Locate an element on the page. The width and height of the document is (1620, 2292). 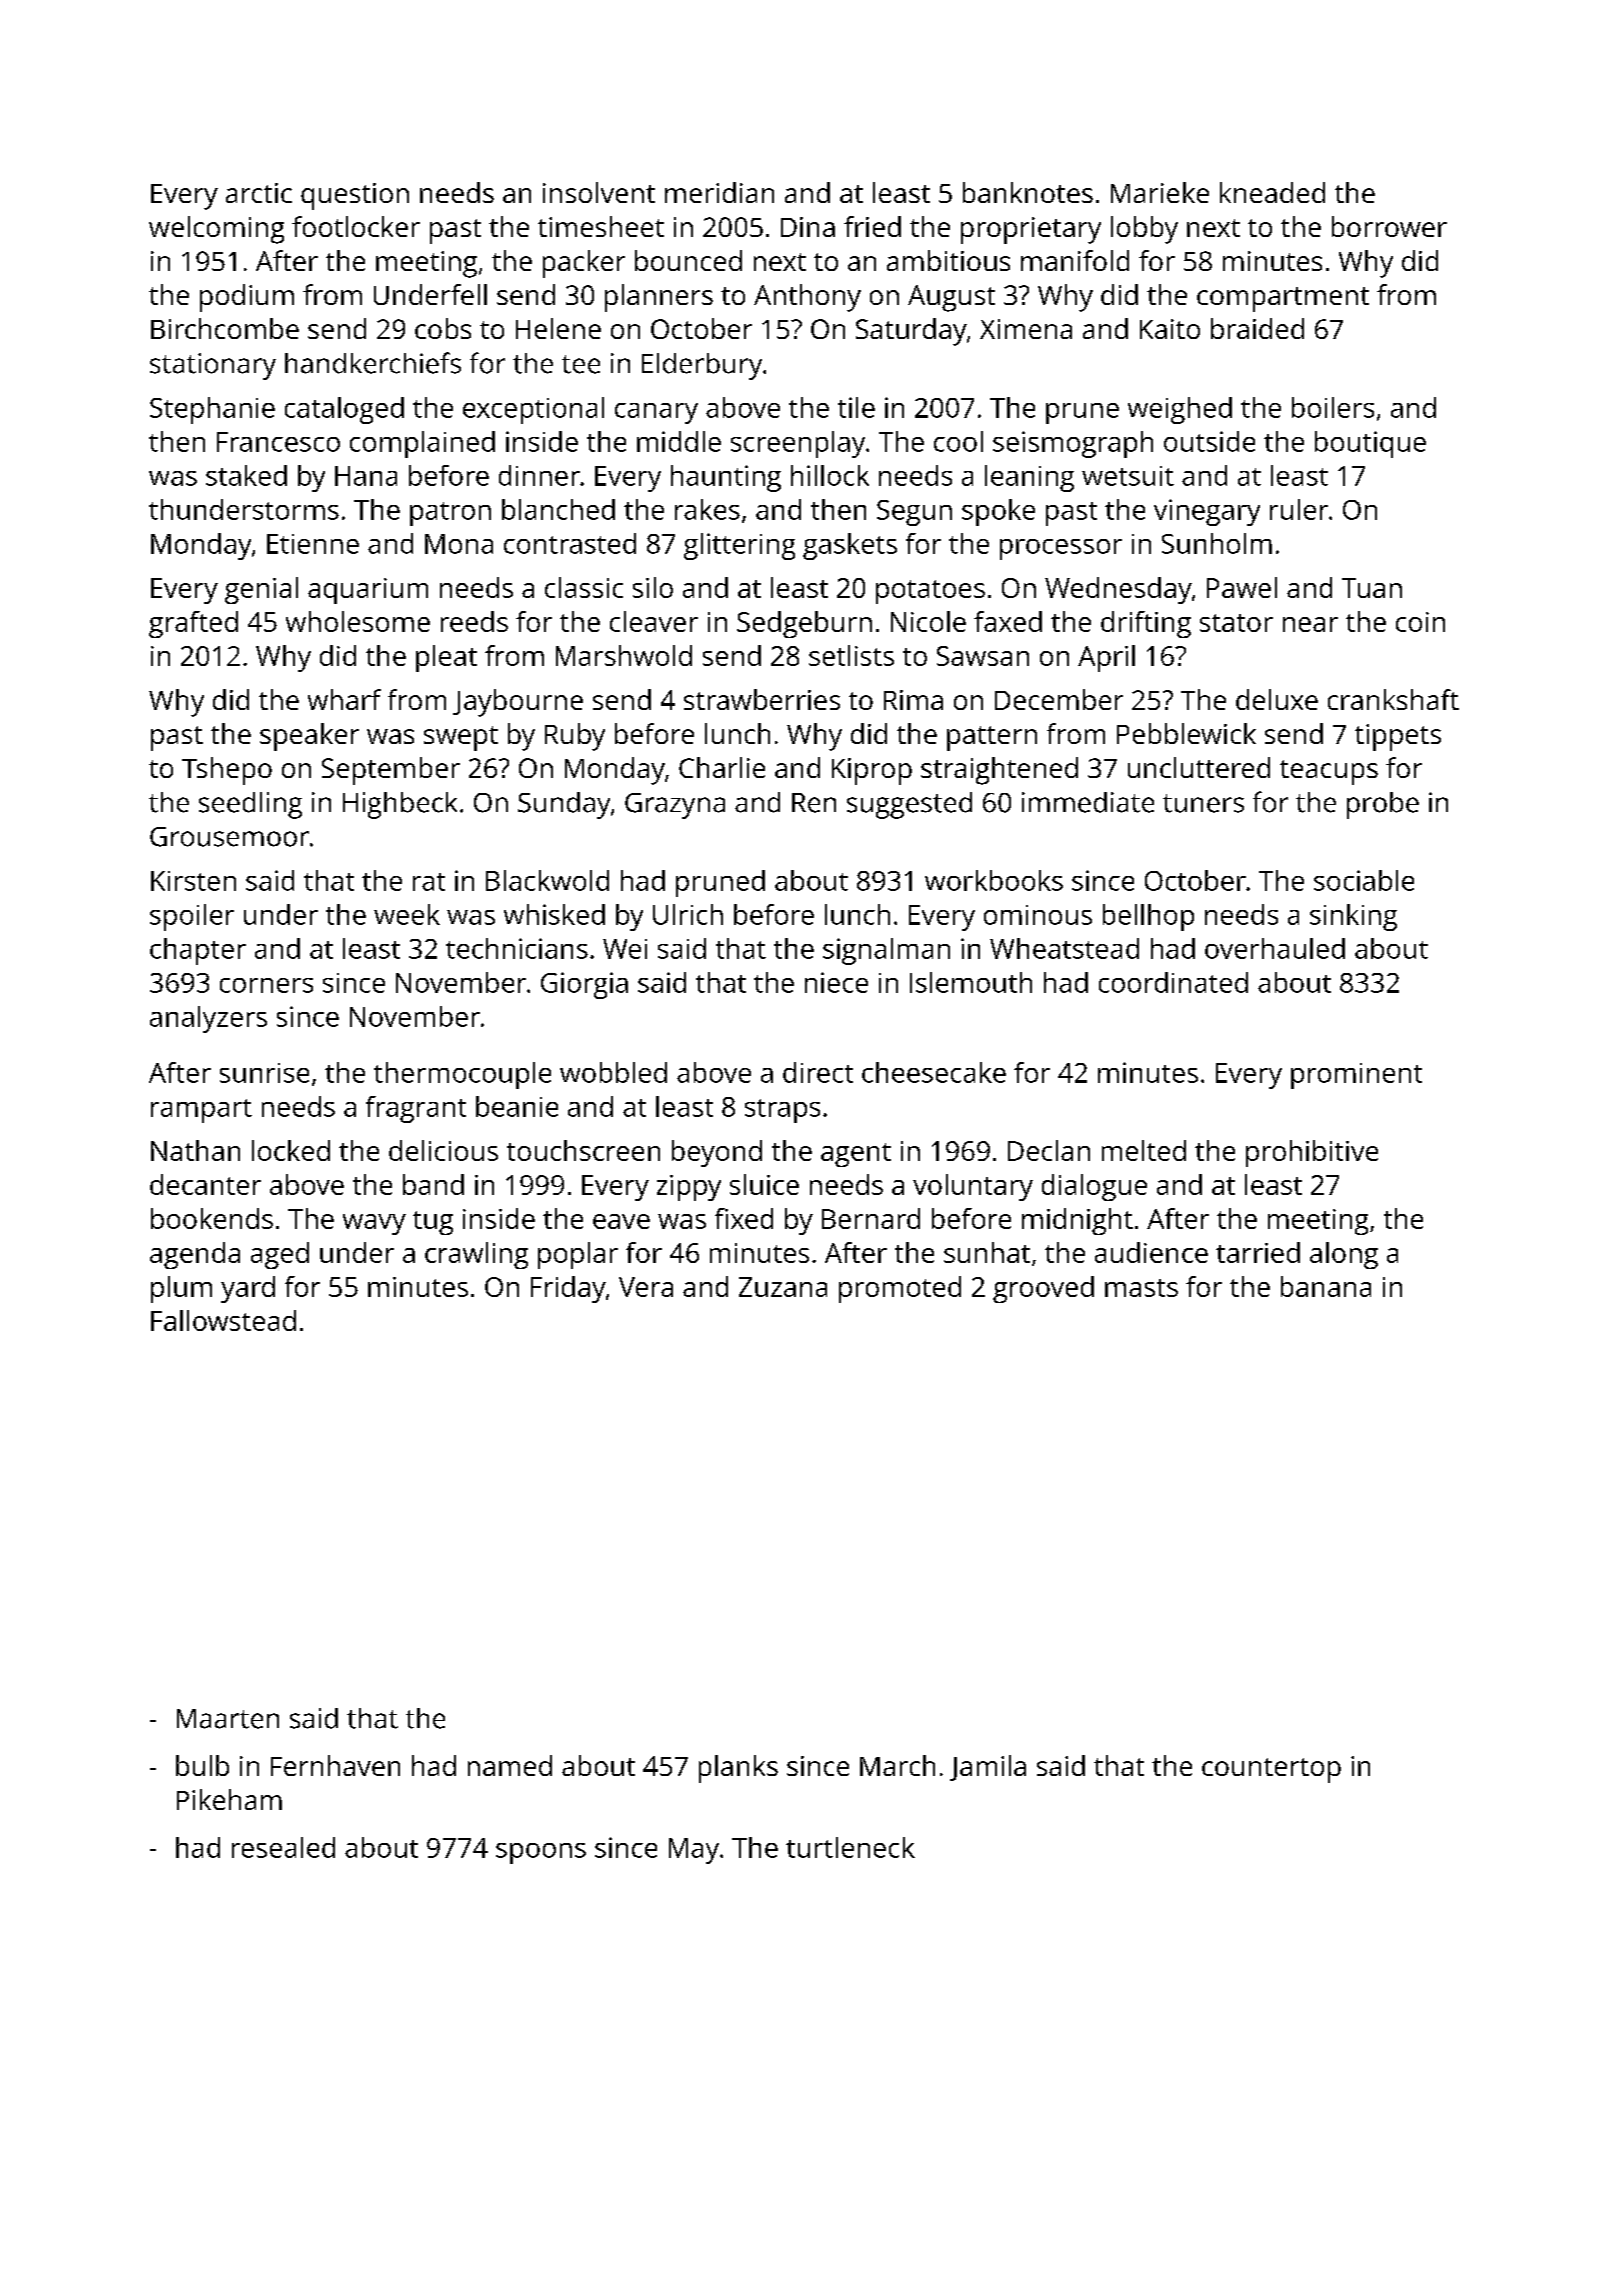
insolvent is located at coordinates (599, 192).
